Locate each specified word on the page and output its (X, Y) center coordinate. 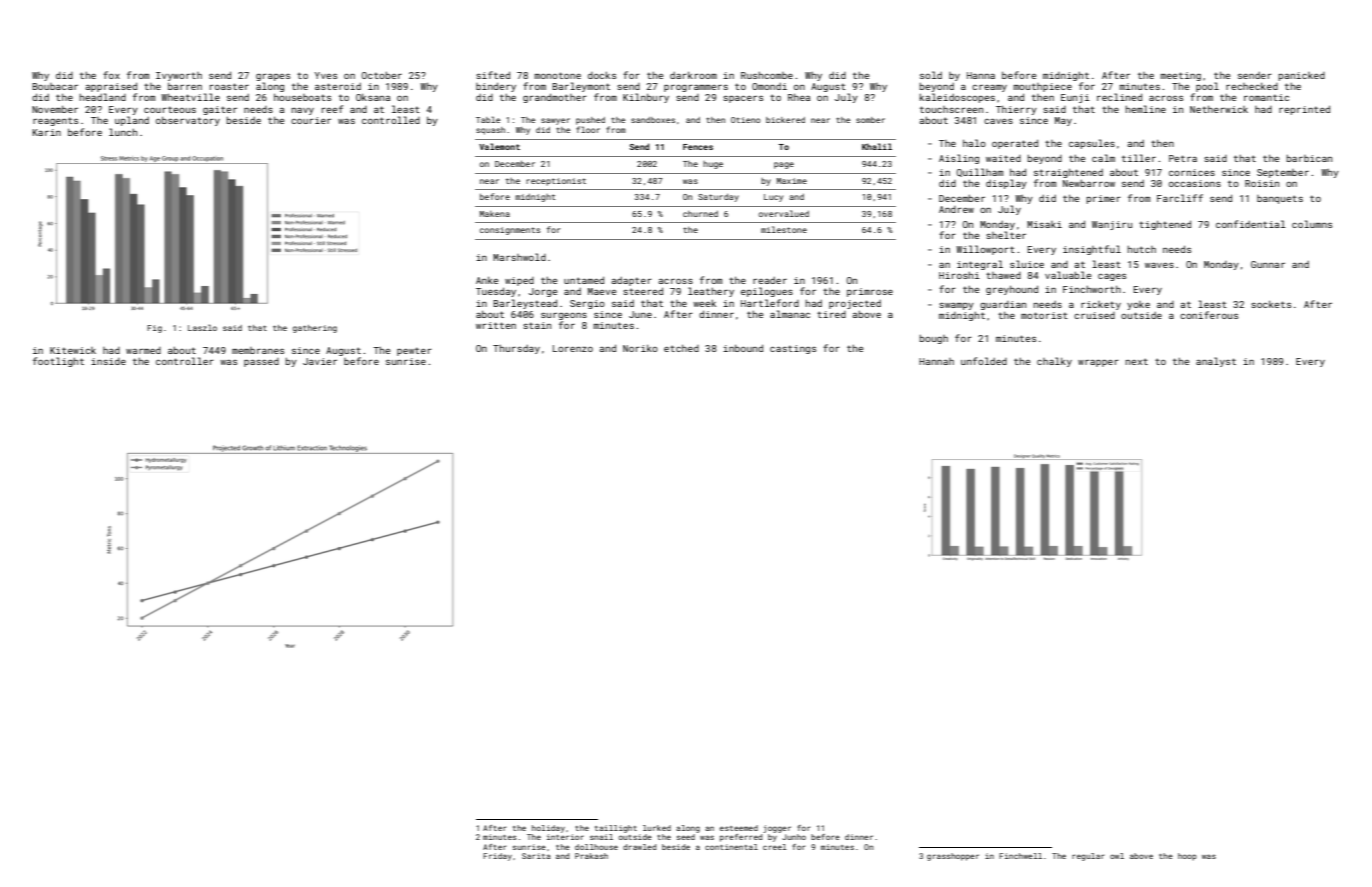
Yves (326, 75)
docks (602, 75)
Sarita (536, 856)
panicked (1301, 76)
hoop (1187, 857)
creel (775, 847)
